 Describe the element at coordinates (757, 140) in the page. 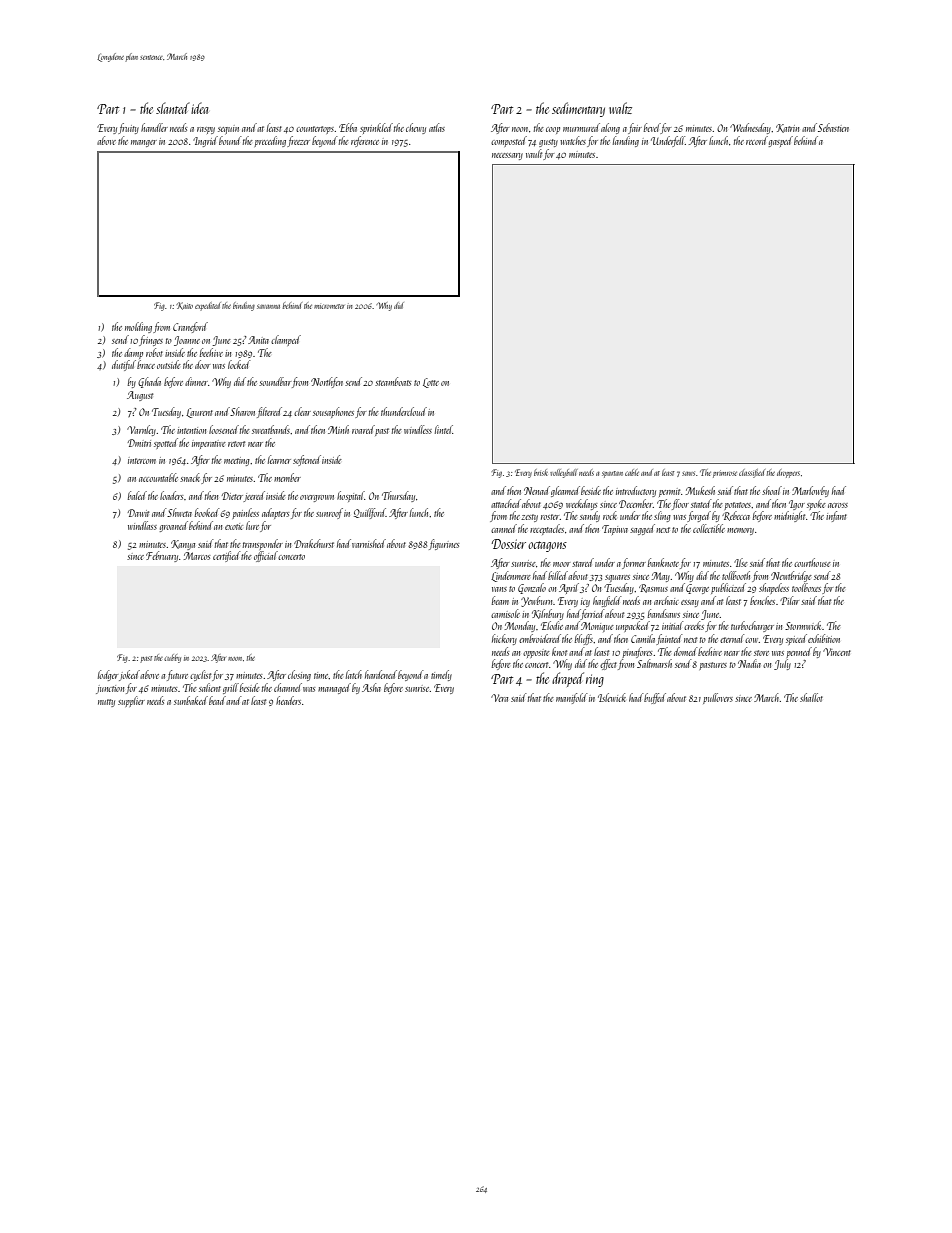

I see `record` at that location.
